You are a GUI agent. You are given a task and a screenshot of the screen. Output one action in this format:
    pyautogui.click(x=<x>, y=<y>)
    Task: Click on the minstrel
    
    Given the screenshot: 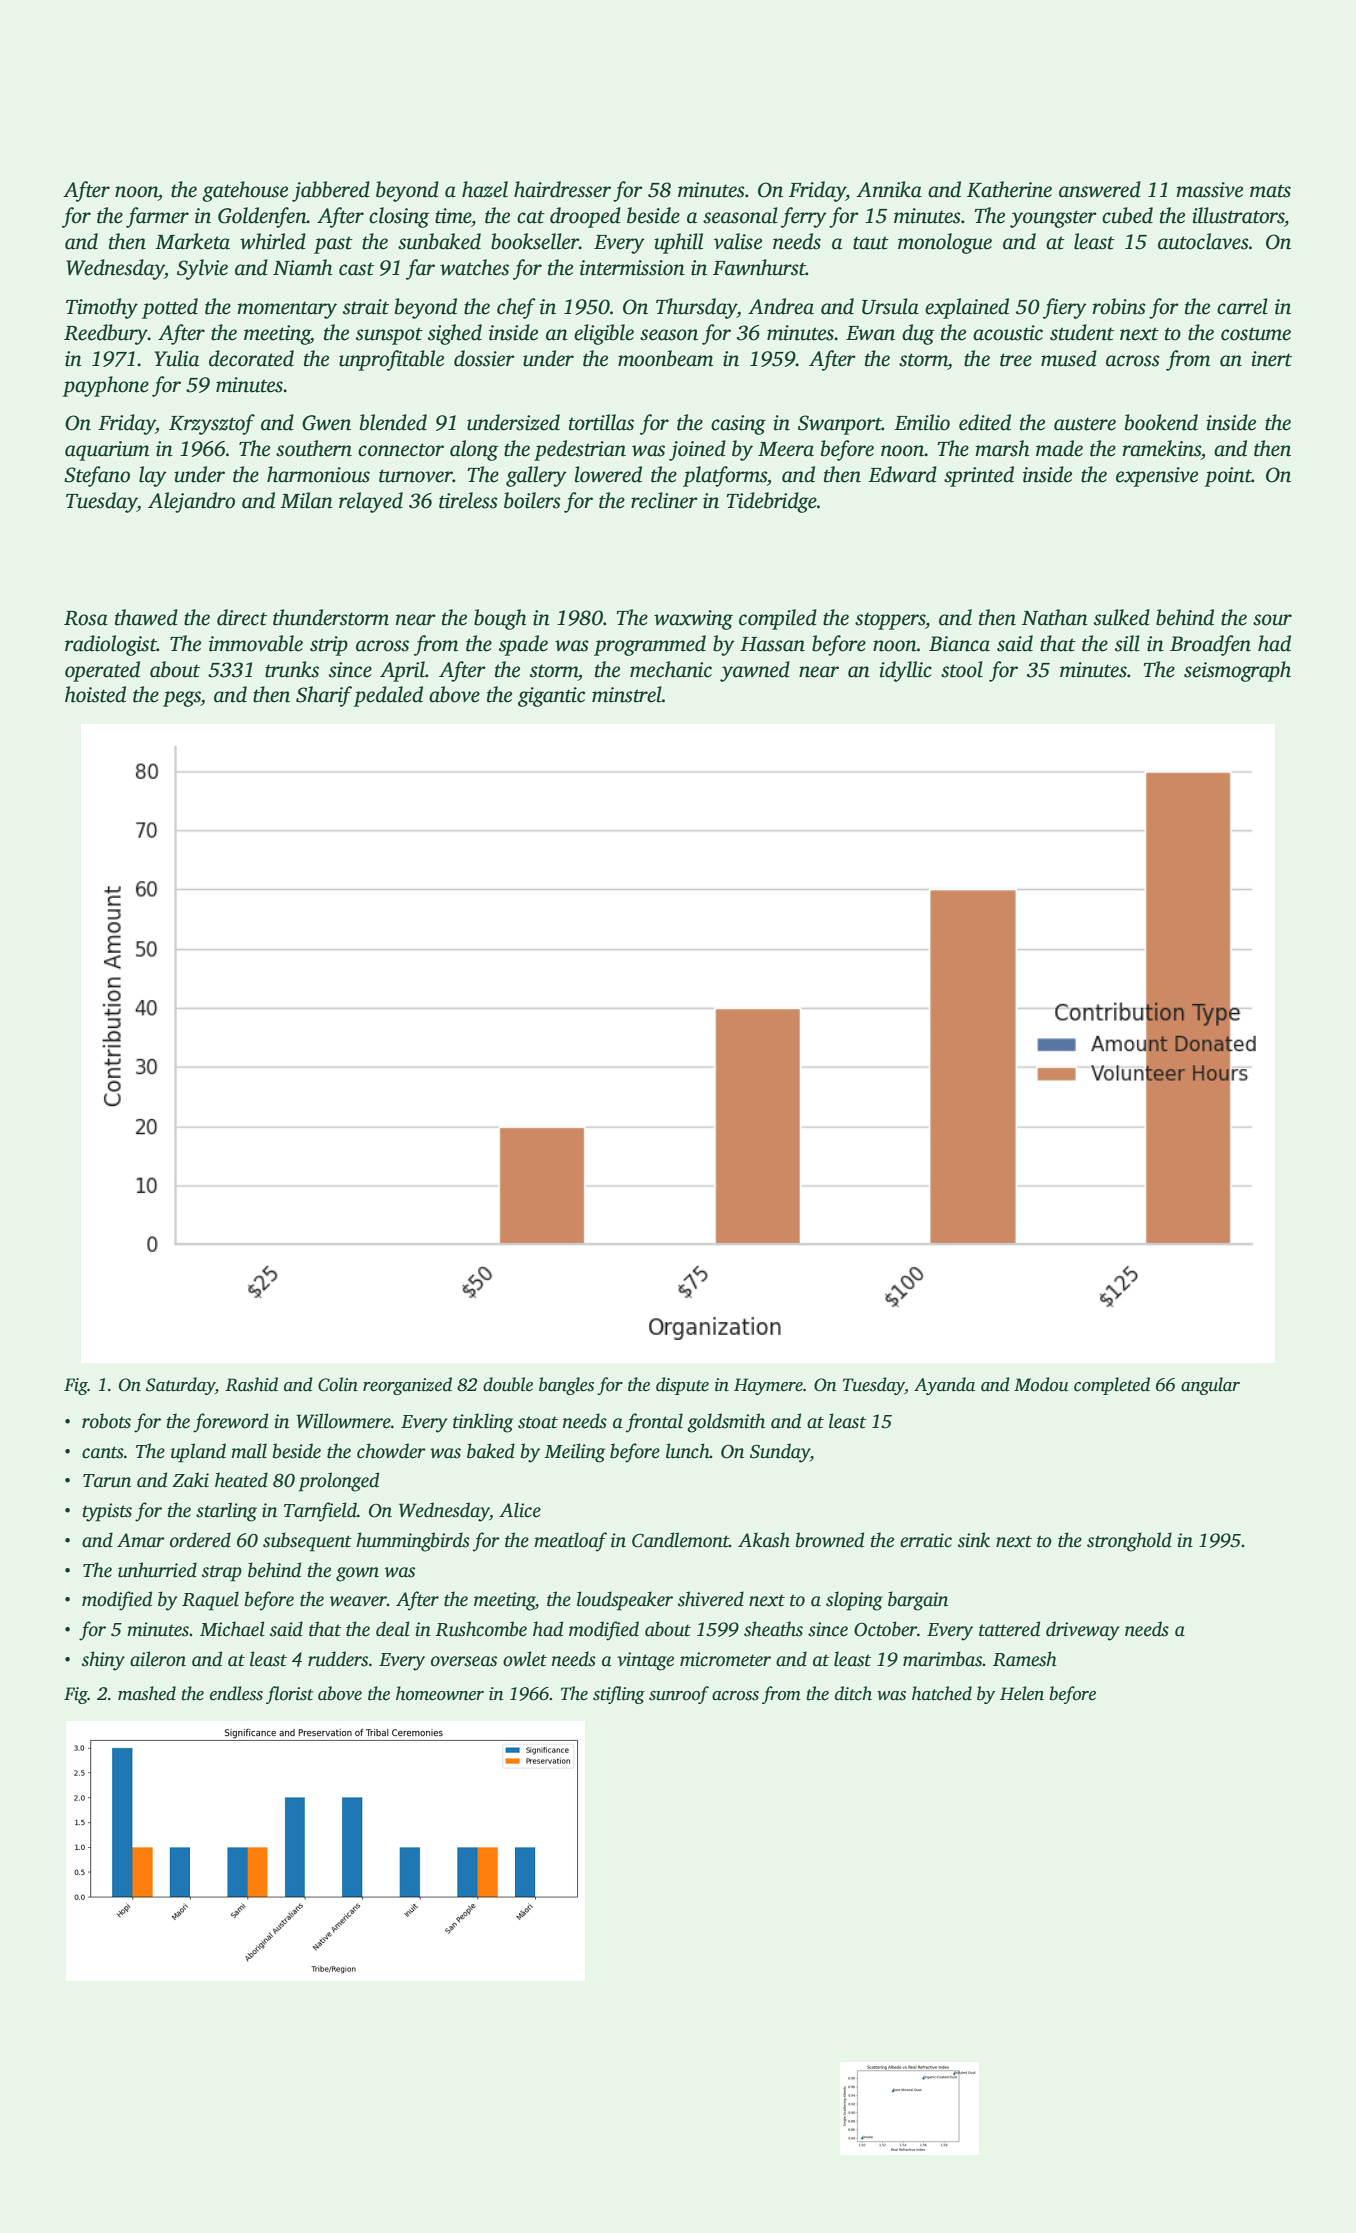 What is the action you would take?
    pyautogui.click(x=627, y=694)
